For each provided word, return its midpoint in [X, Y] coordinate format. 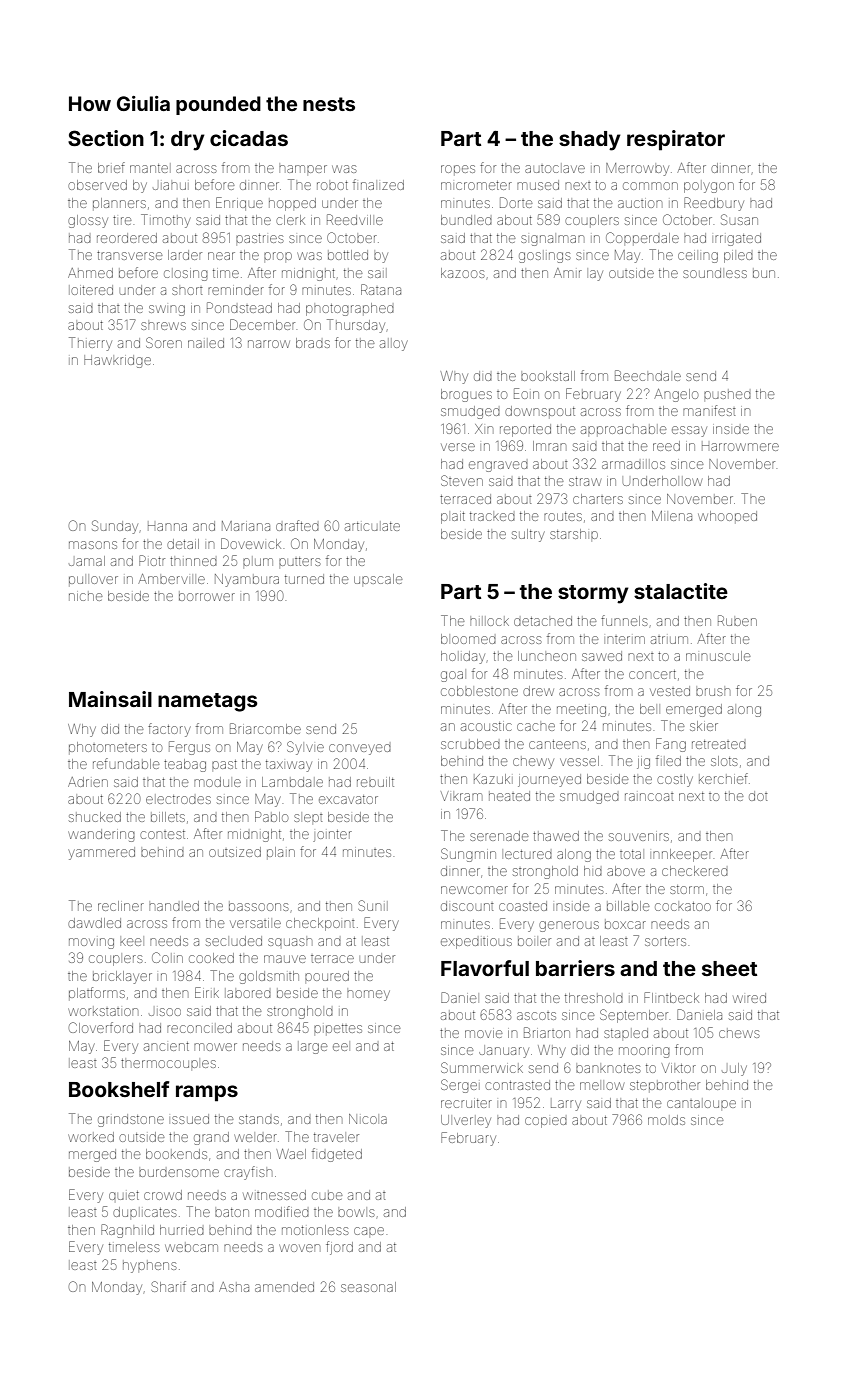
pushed [727, 395]
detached [543, 621]
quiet [124, 1195]
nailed [206, 343]
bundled [466, 220]
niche [85, 597]
